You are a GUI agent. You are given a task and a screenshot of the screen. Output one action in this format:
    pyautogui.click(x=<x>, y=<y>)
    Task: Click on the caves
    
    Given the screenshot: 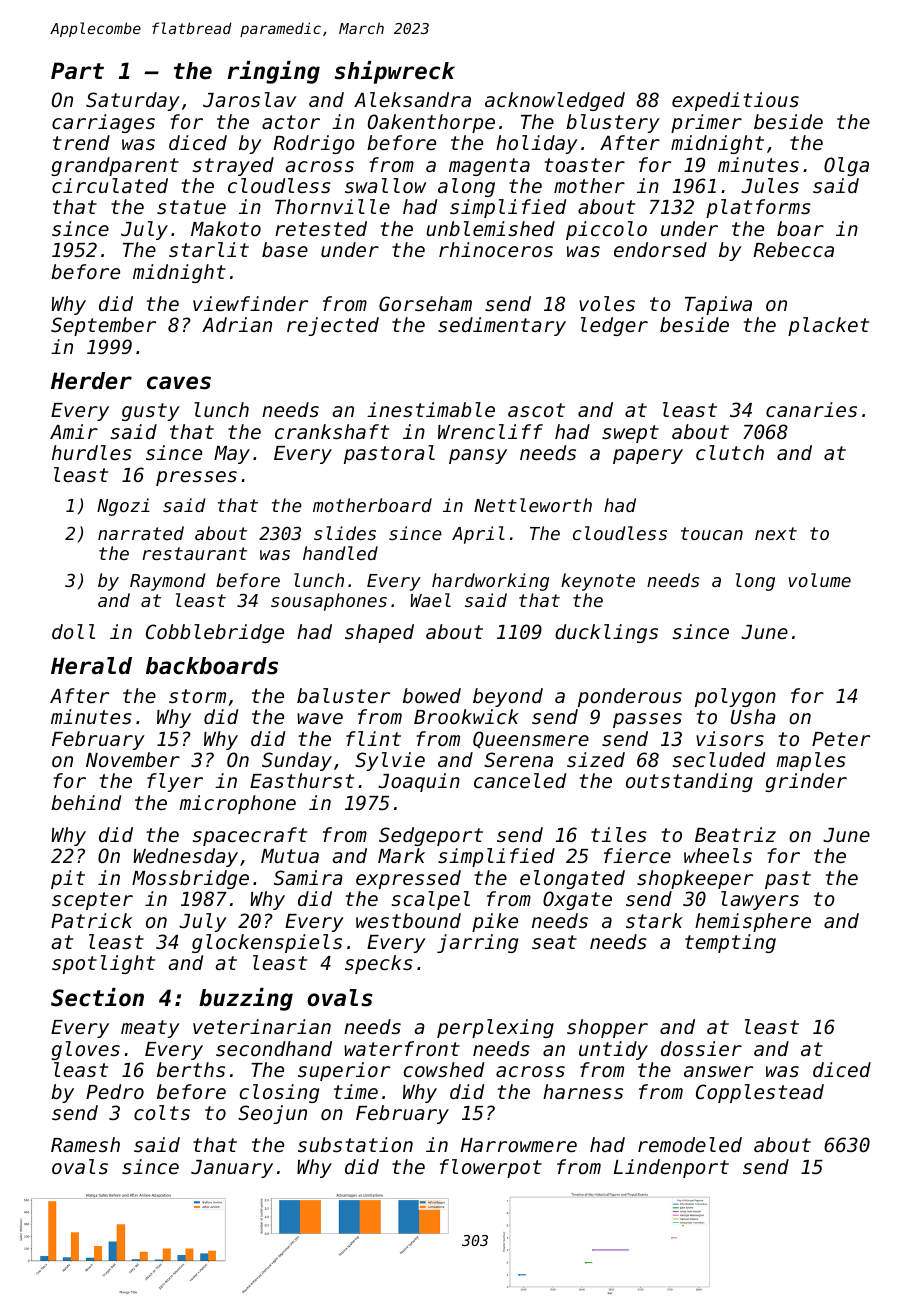 What is the action you would take?
    pyautogui.click(x=179, y=383)
